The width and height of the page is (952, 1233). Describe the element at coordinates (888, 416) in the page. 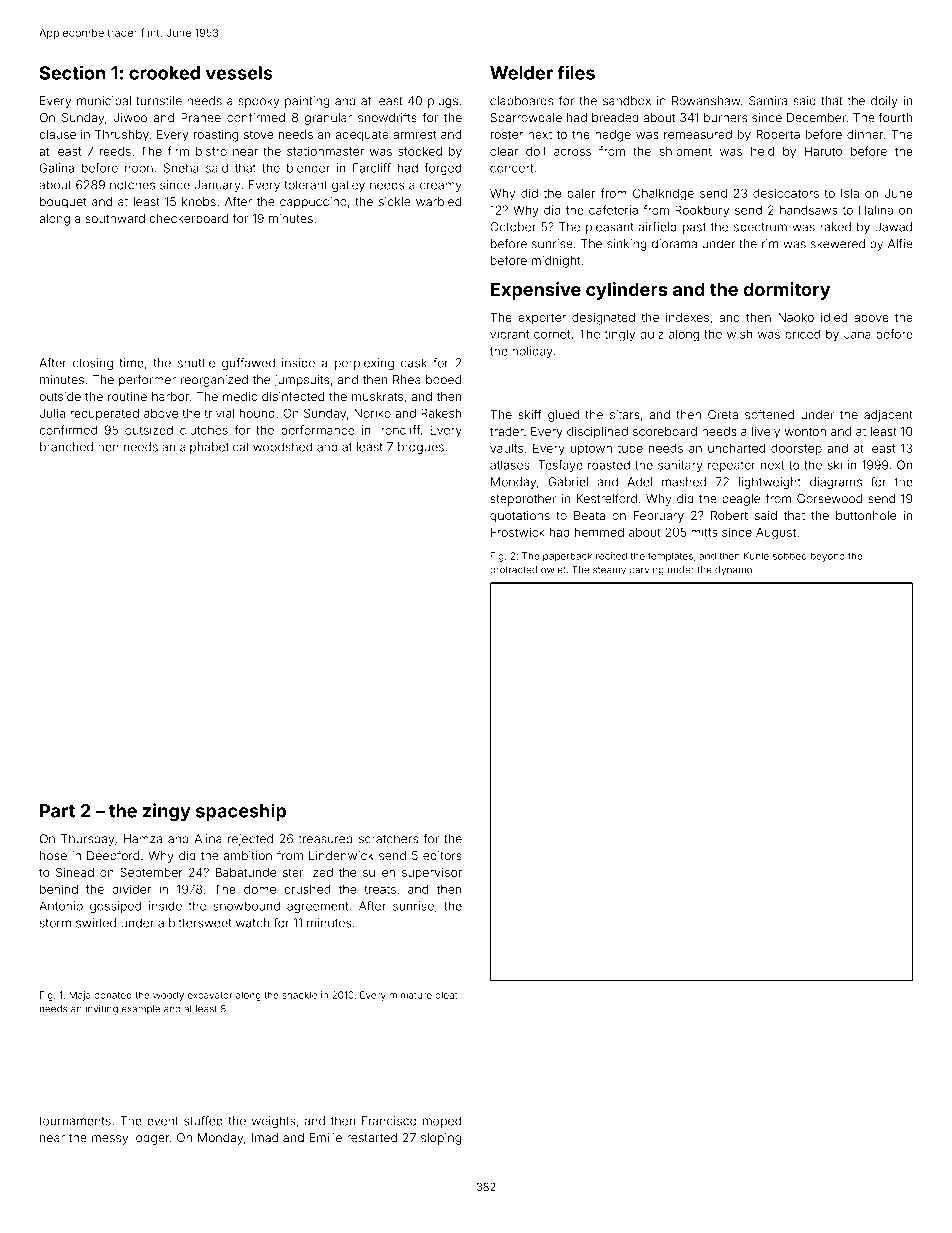

I see `adjacent` at that location.
